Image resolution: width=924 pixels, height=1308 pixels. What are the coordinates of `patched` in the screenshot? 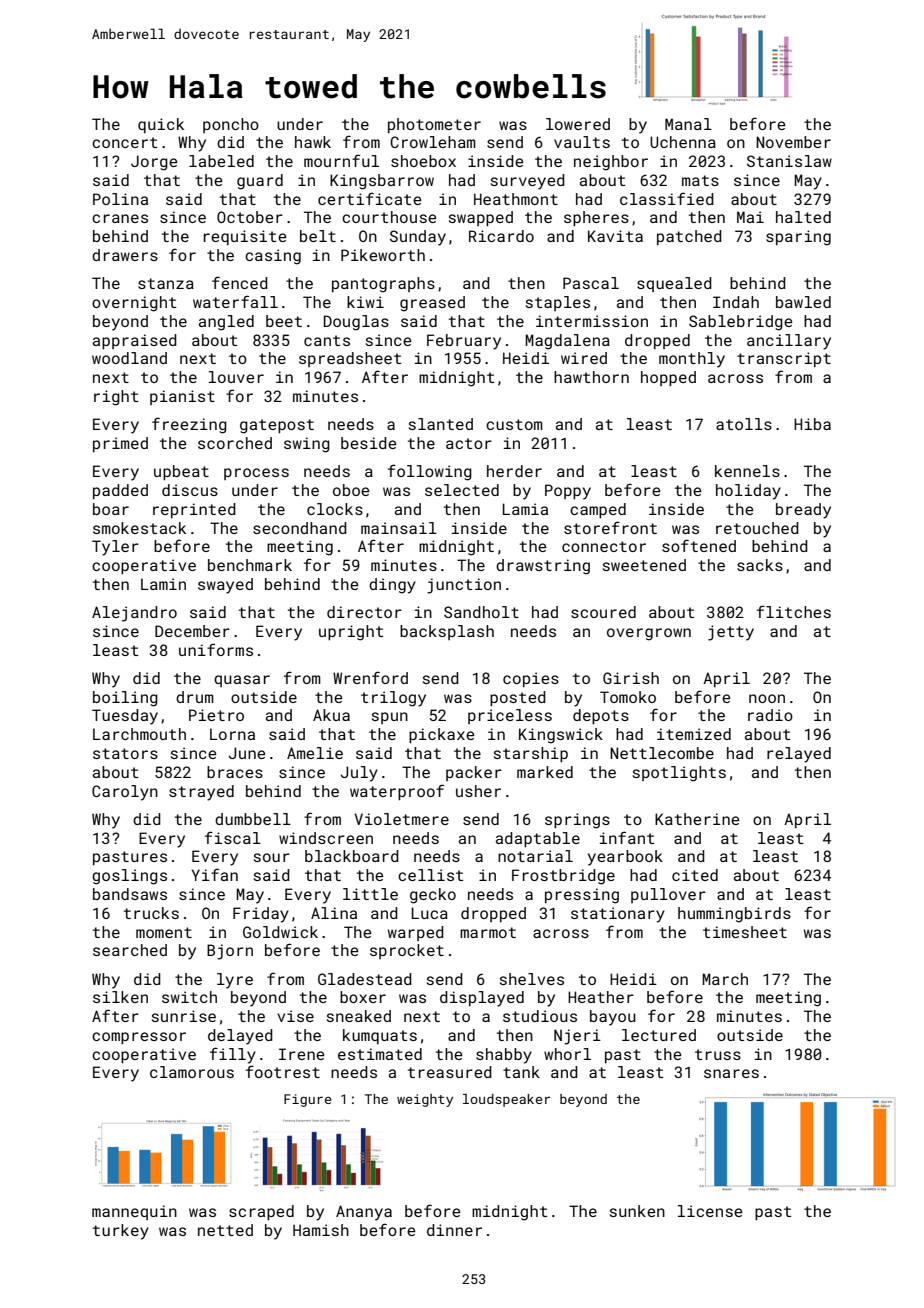 It's located at (689, 237).
